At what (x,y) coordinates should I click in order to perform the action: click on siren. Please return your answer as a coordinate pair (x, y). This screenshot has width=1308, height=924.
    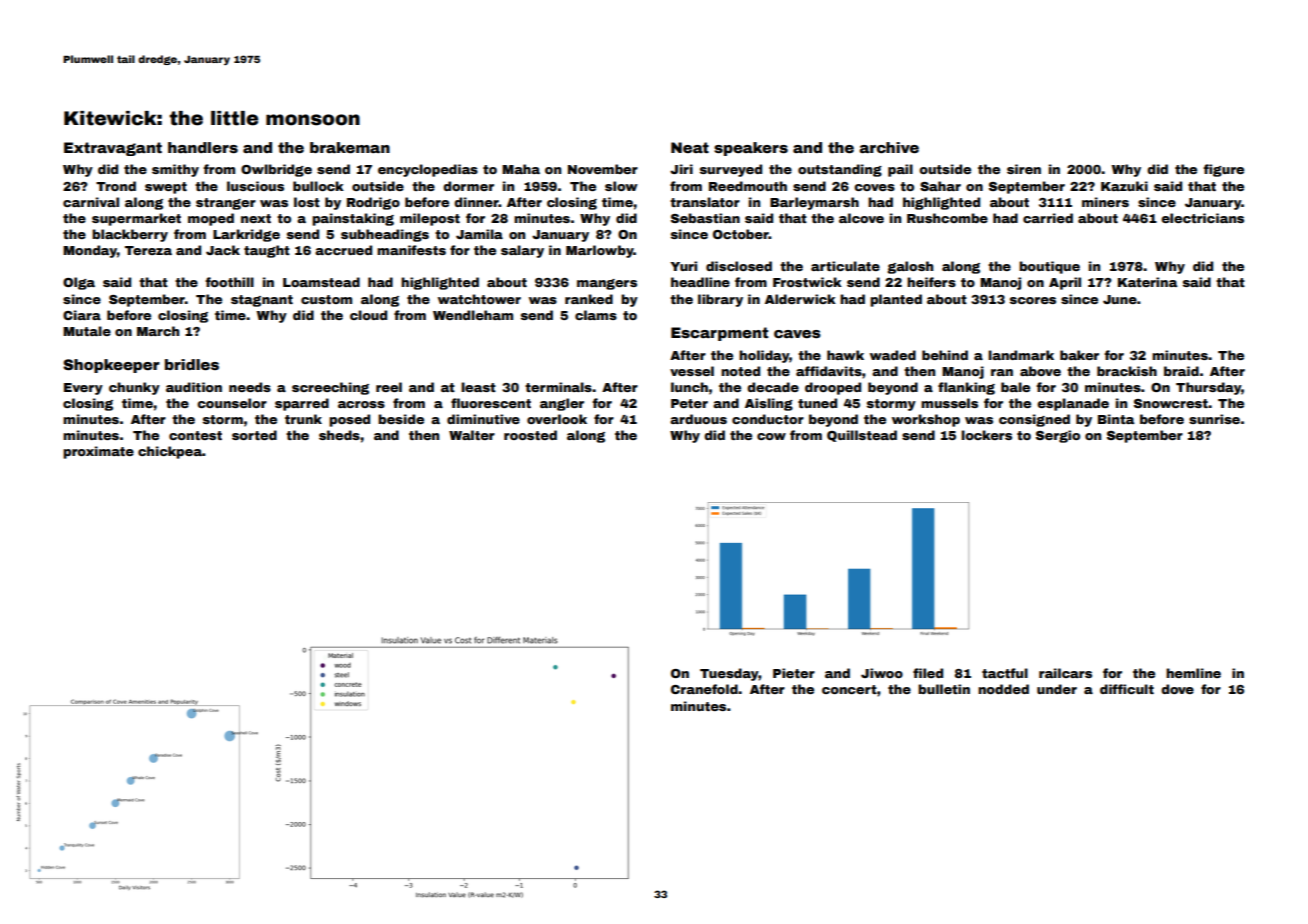
    Looking at the image, I should click on (1024, 169).
